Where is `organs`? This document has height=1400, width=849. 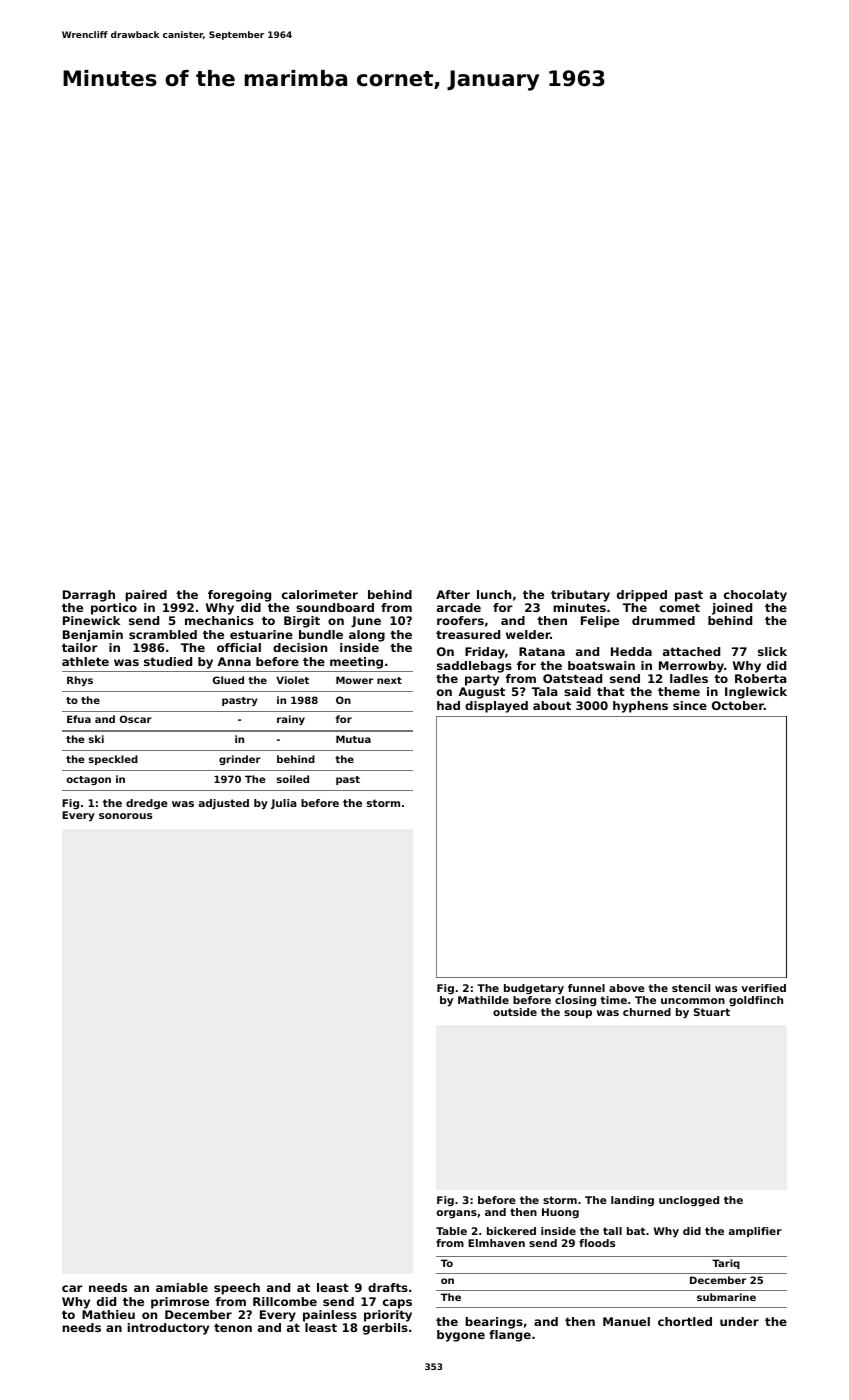 organs is located at coordinates (457, 1214).
